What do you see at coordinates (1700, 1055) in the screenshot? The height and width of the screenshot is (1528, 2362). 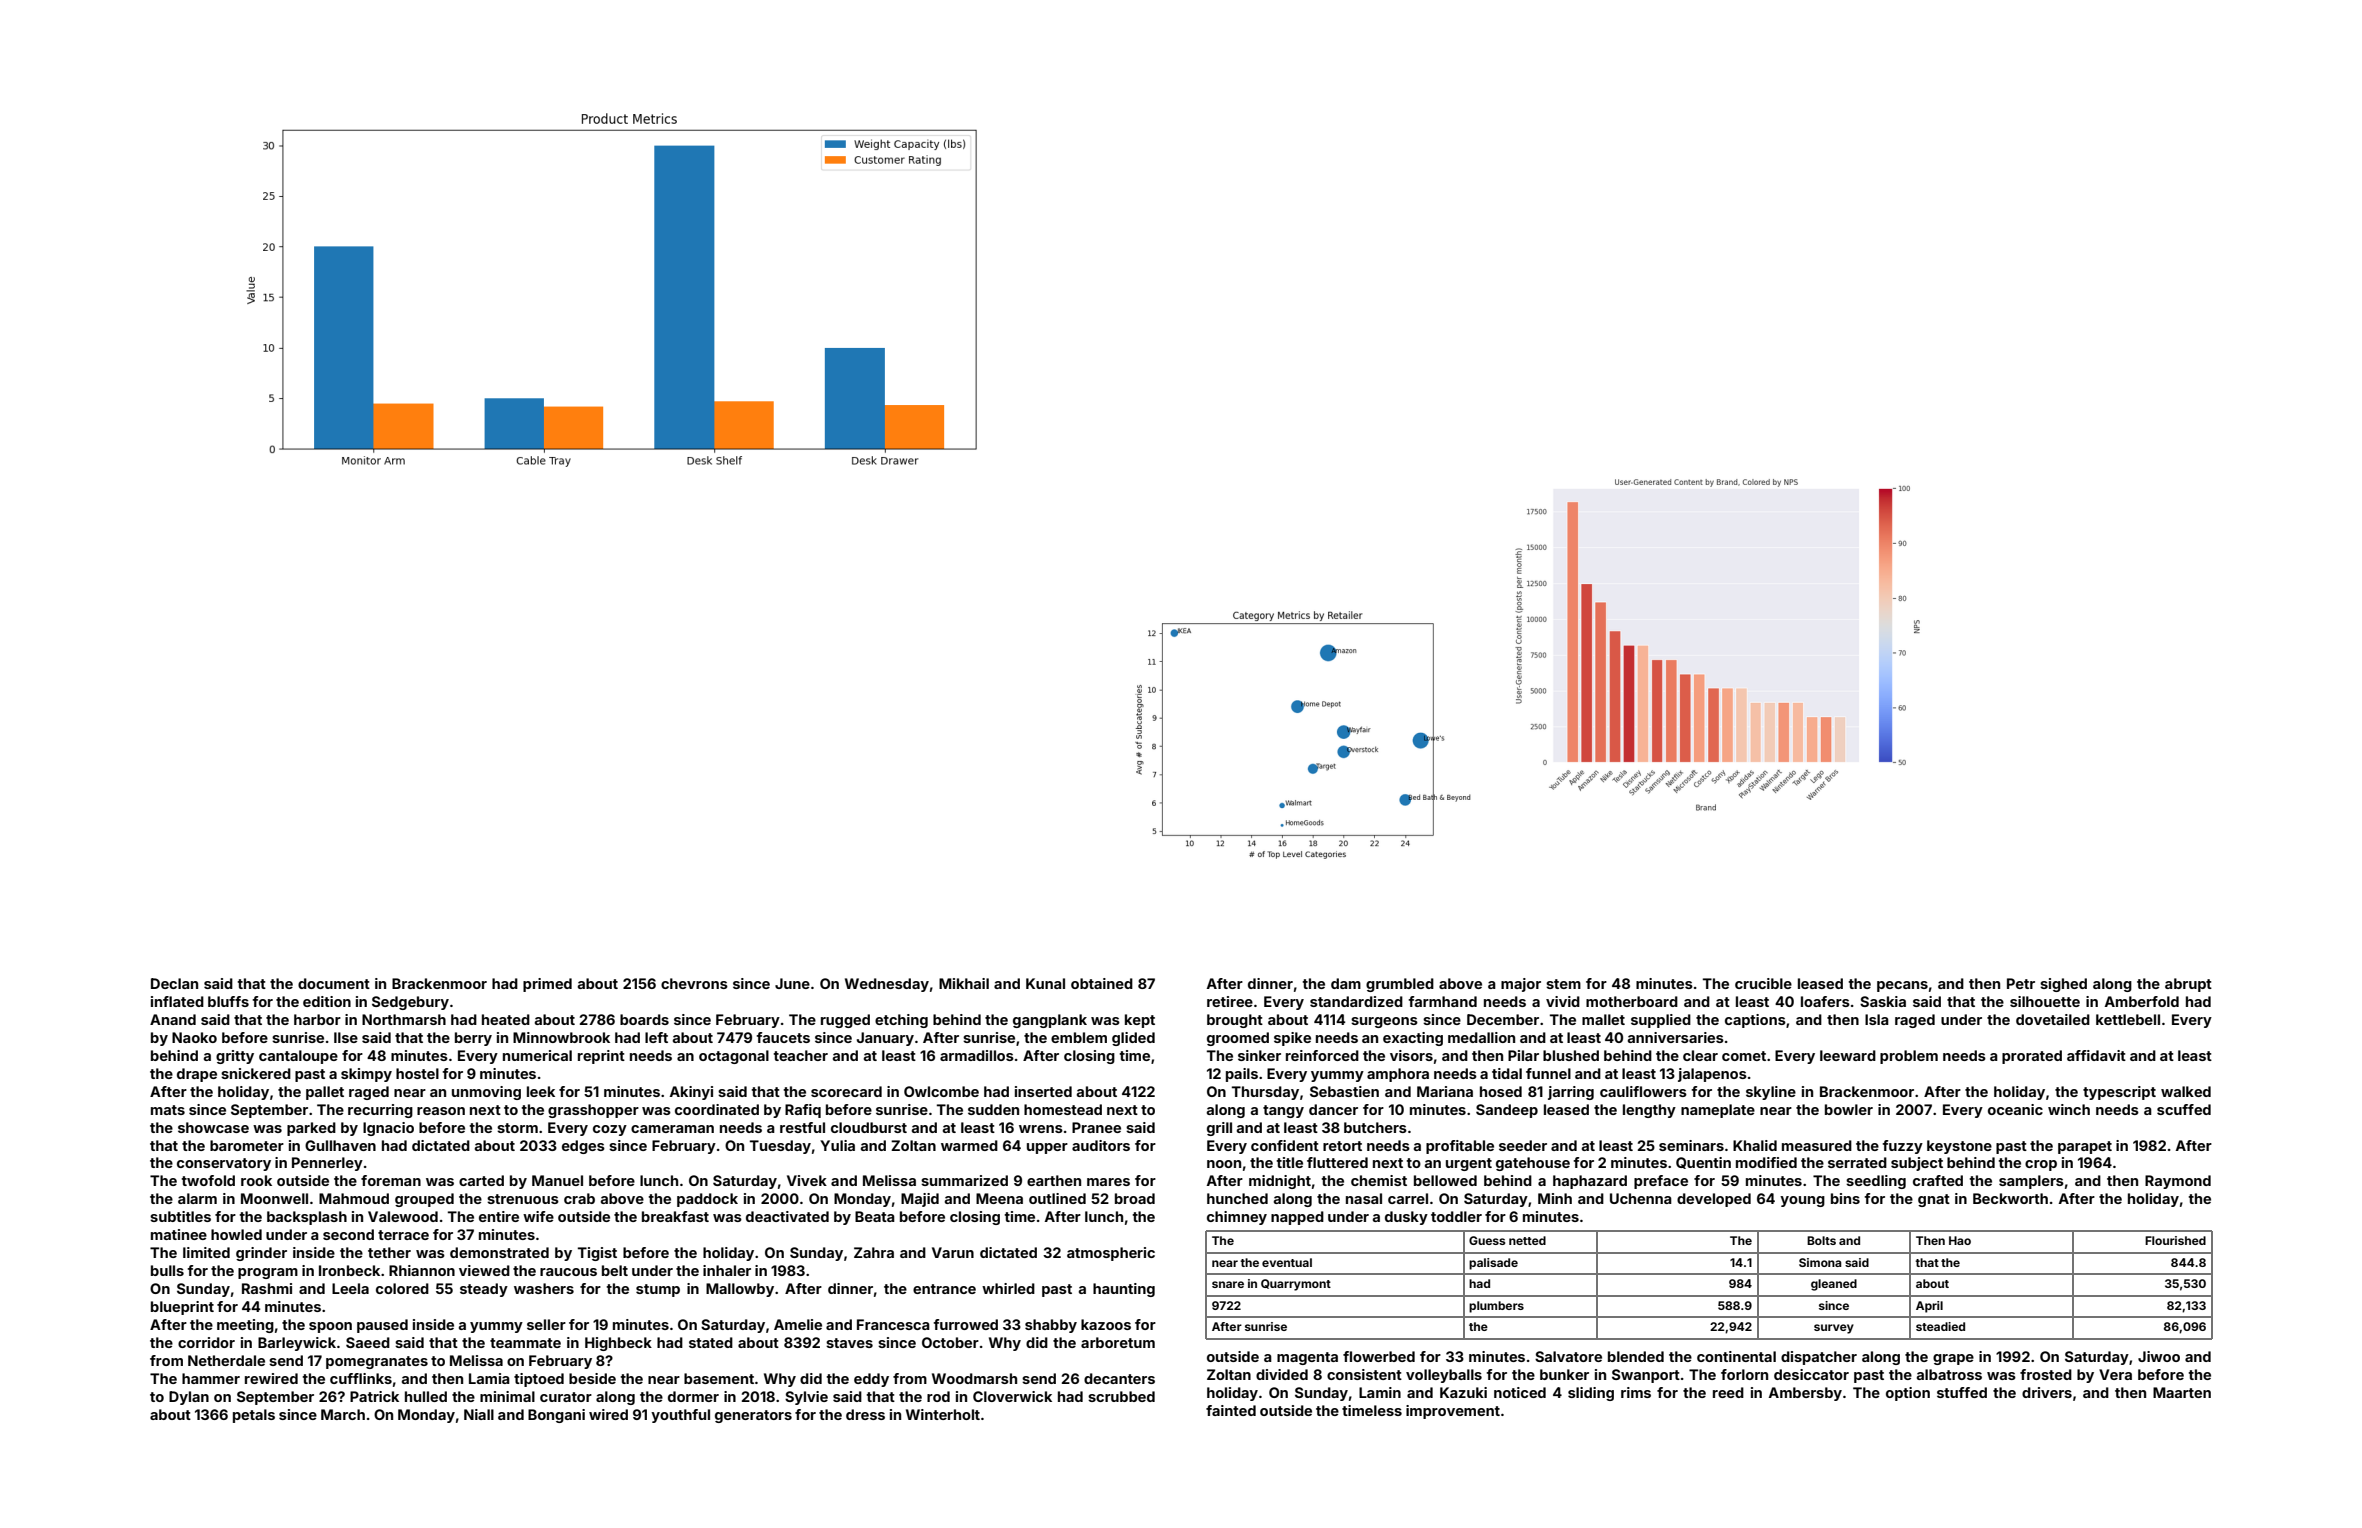 I see `clear` at bounding box center [1700, 1055].
